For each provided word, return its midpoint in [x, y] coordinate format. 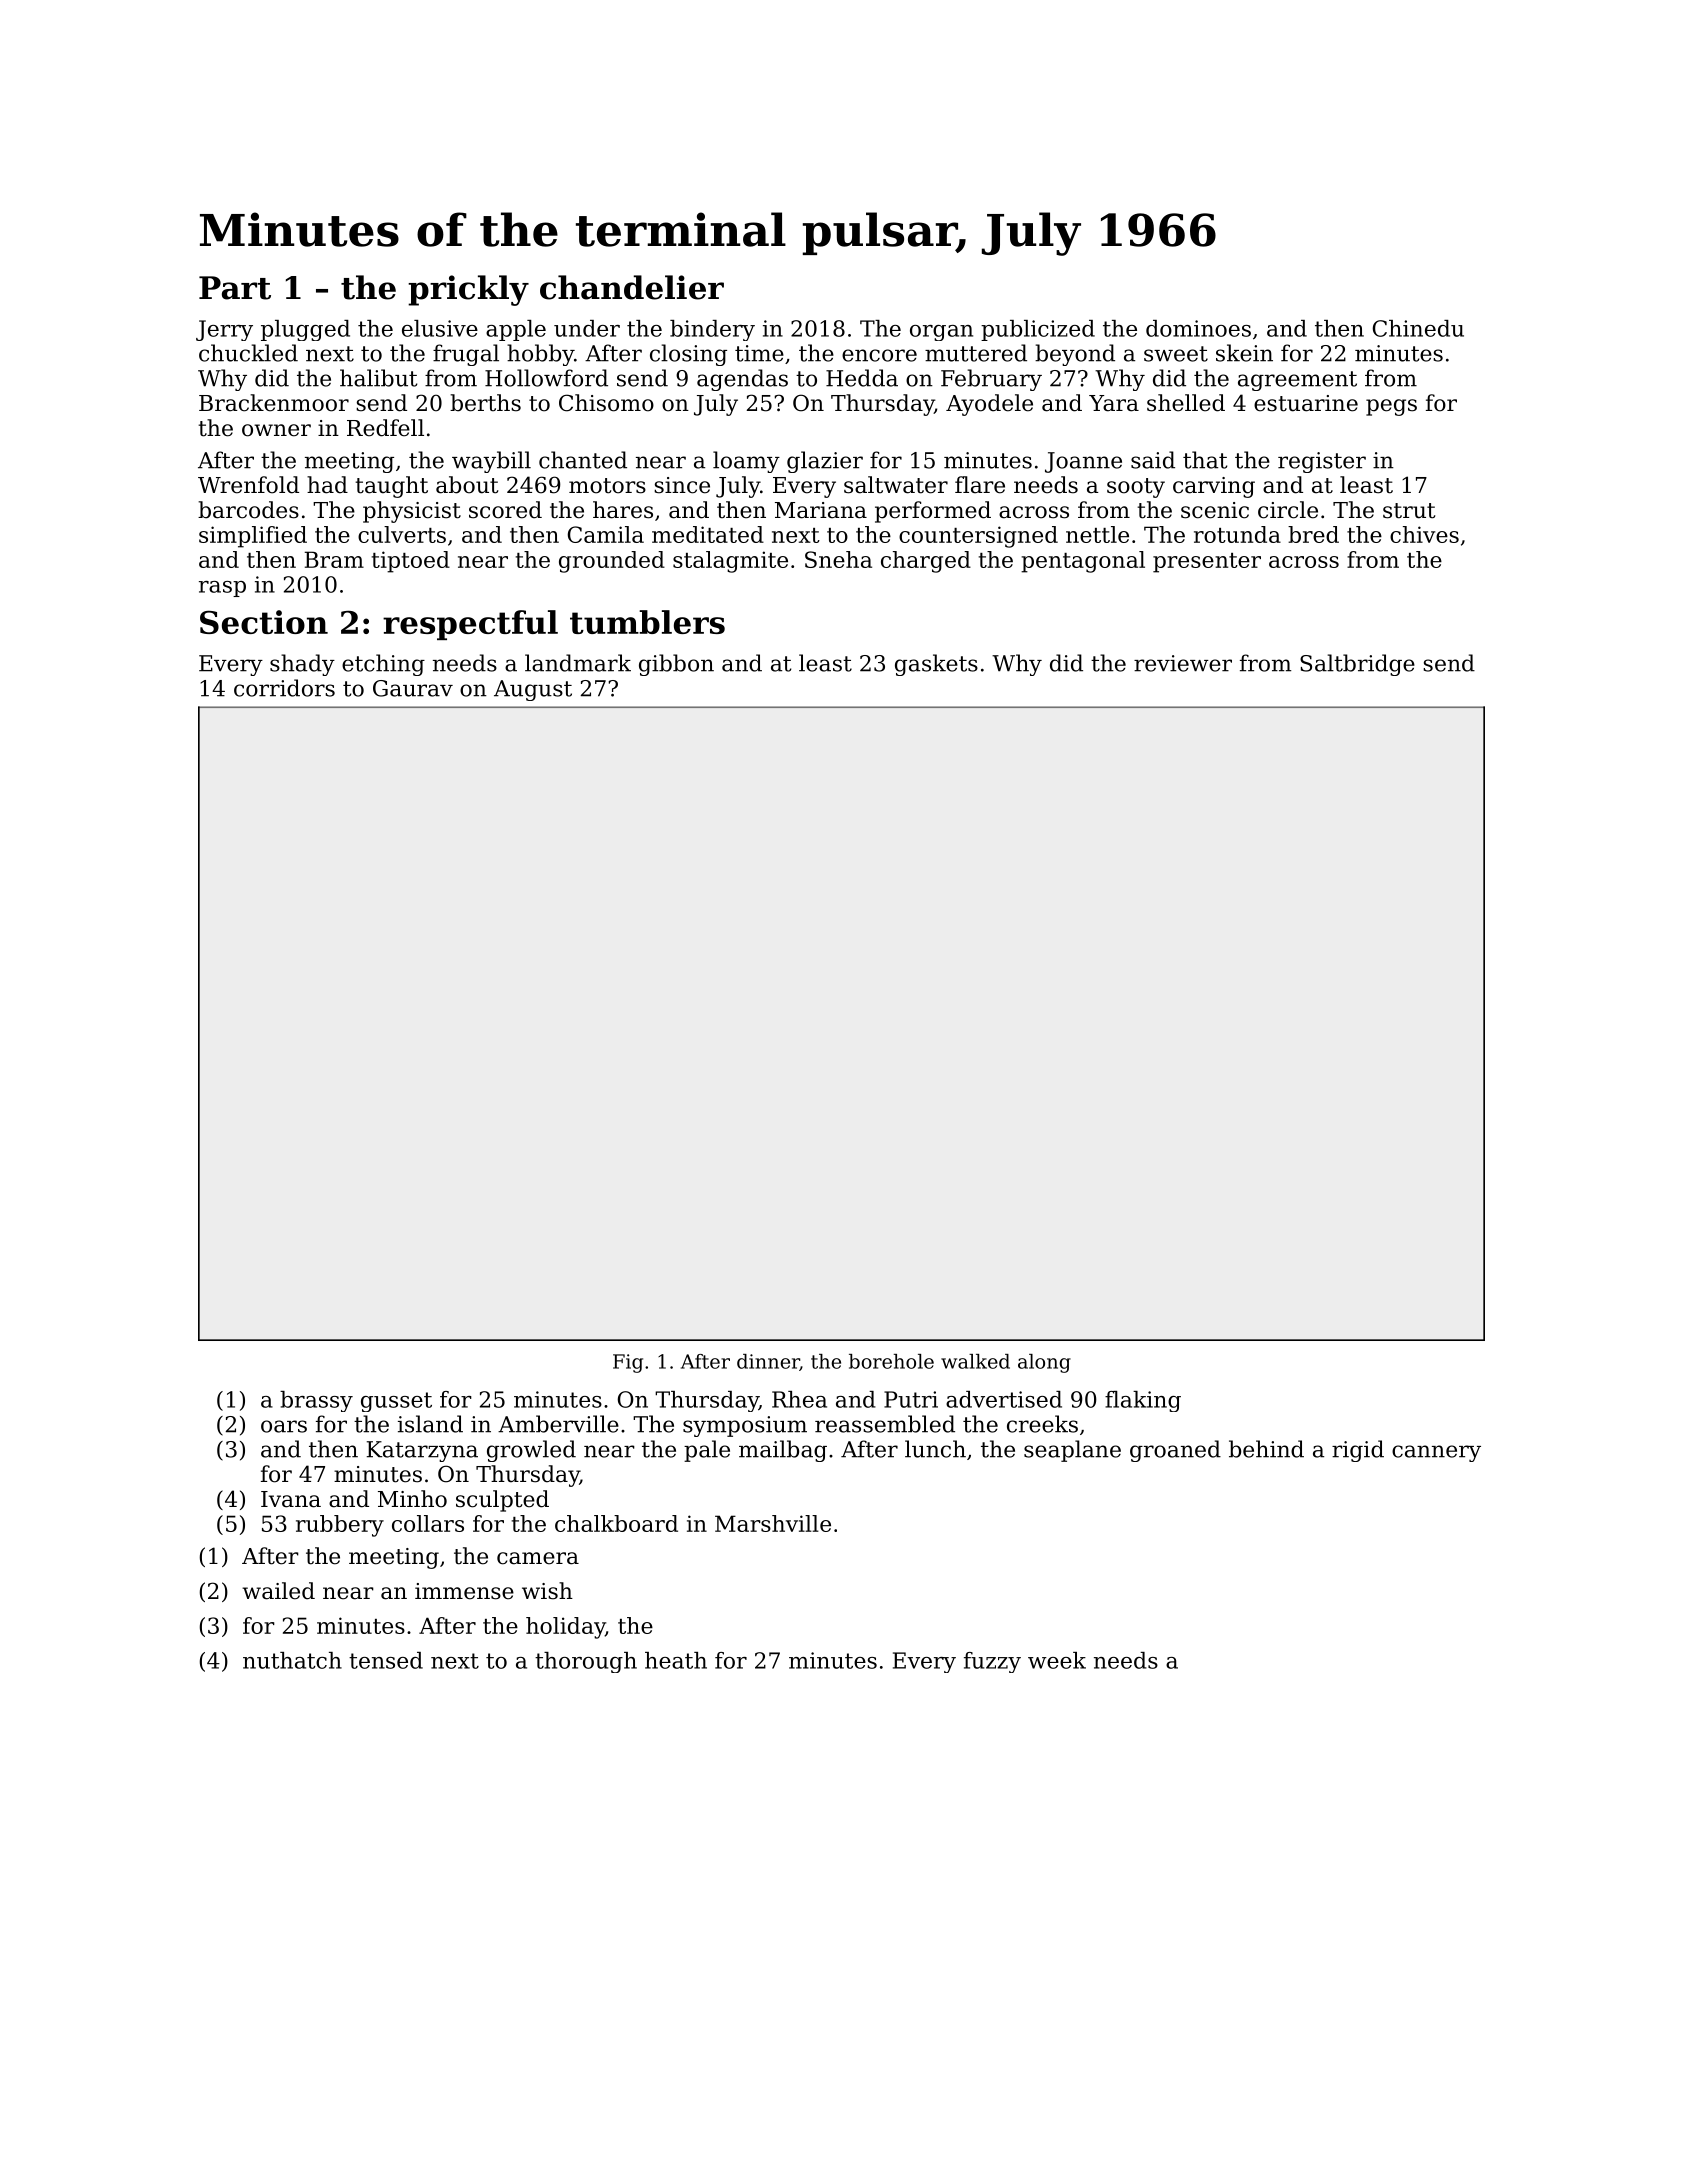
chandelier [632, 287]
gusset [396, 1402]
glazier [825, 462]
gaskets [936, 665]
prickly [468, 290]
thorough [586, 1662]
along [1044, 1363]
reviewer [1183, 663]
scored [505, 510]
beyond [1075, 355]
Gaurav [413, 688]
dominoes [1198, 328]
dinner [768, 1362]
